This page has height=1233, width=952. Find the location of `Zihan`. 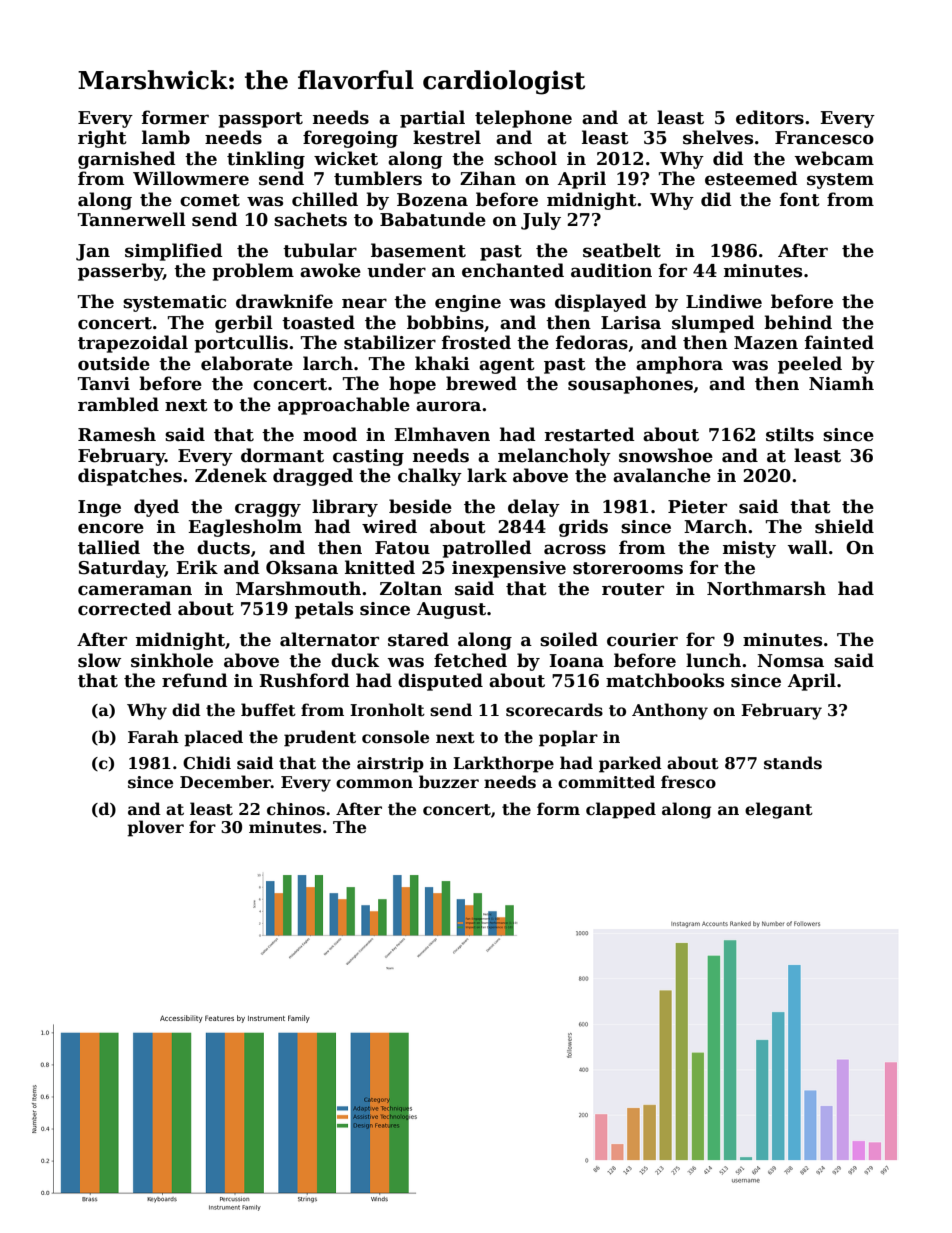

Zihan is located at coordinates (488, 178).
